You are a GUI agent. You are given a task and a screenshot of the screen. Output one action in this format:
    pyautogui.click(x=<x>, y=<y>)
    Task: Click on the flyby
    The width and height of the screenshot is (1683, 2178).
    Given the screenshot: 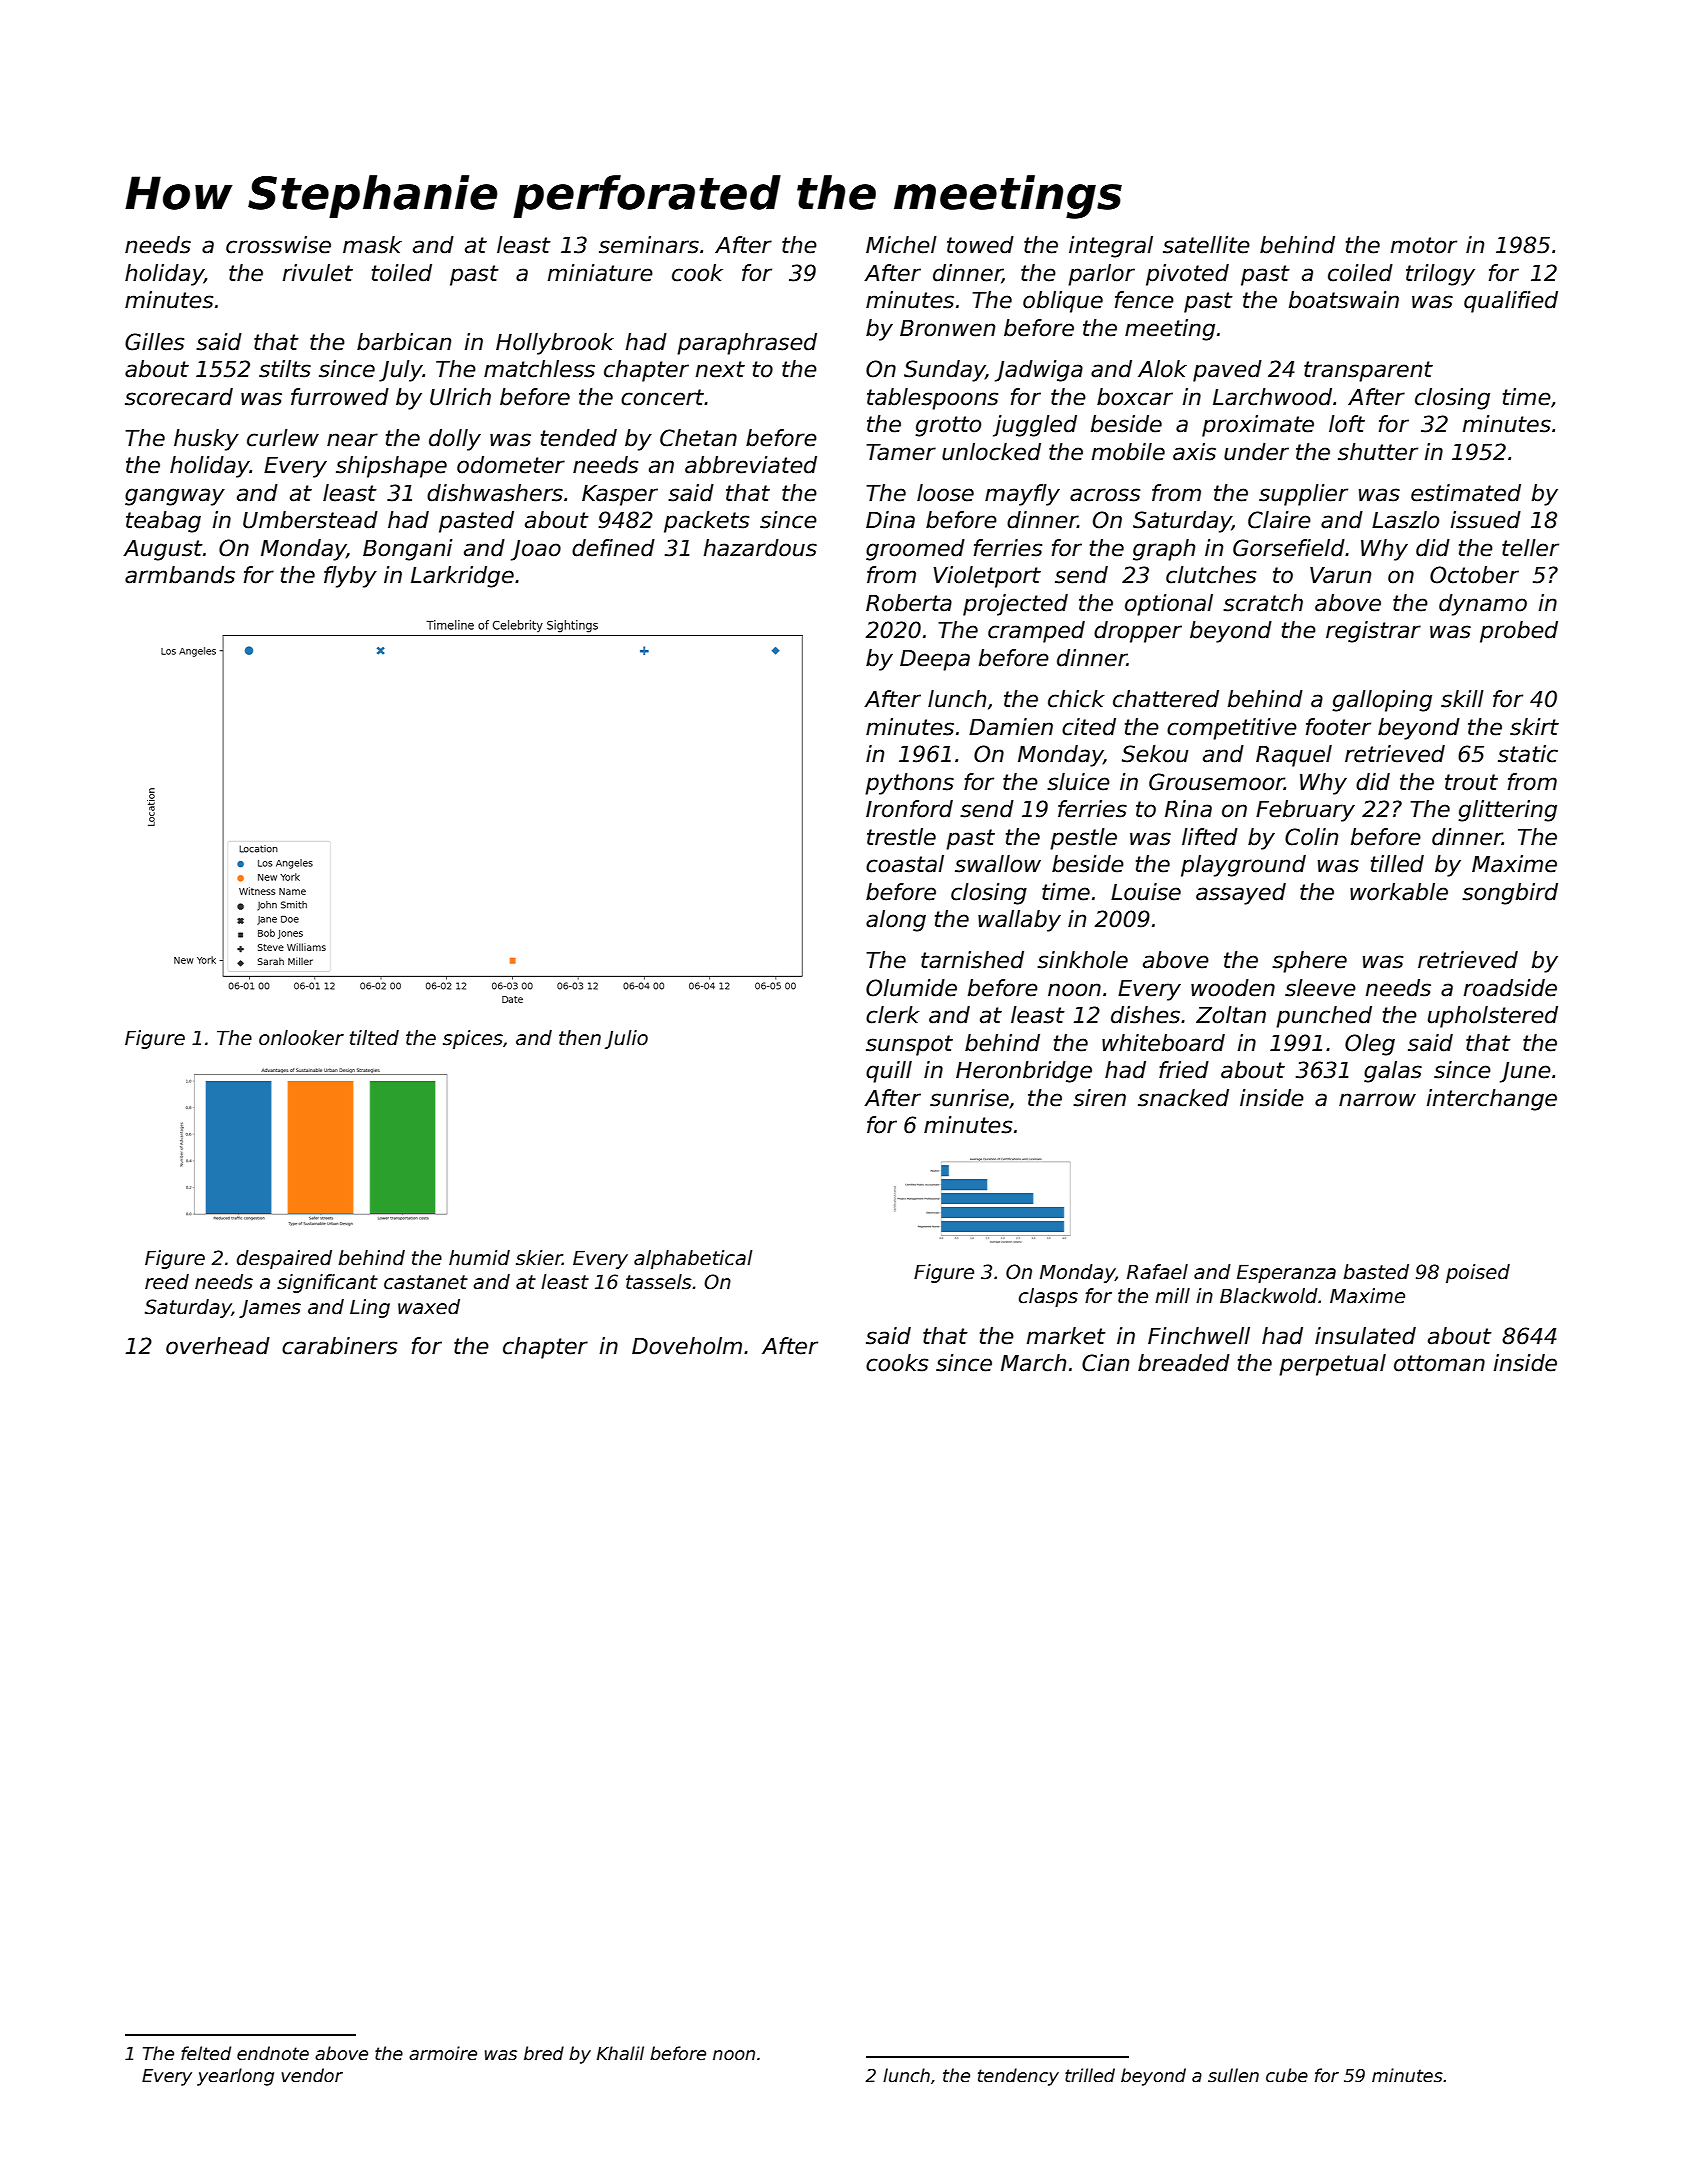 What is the action you would take?
    pyautogui.click(x=350, y=577)
